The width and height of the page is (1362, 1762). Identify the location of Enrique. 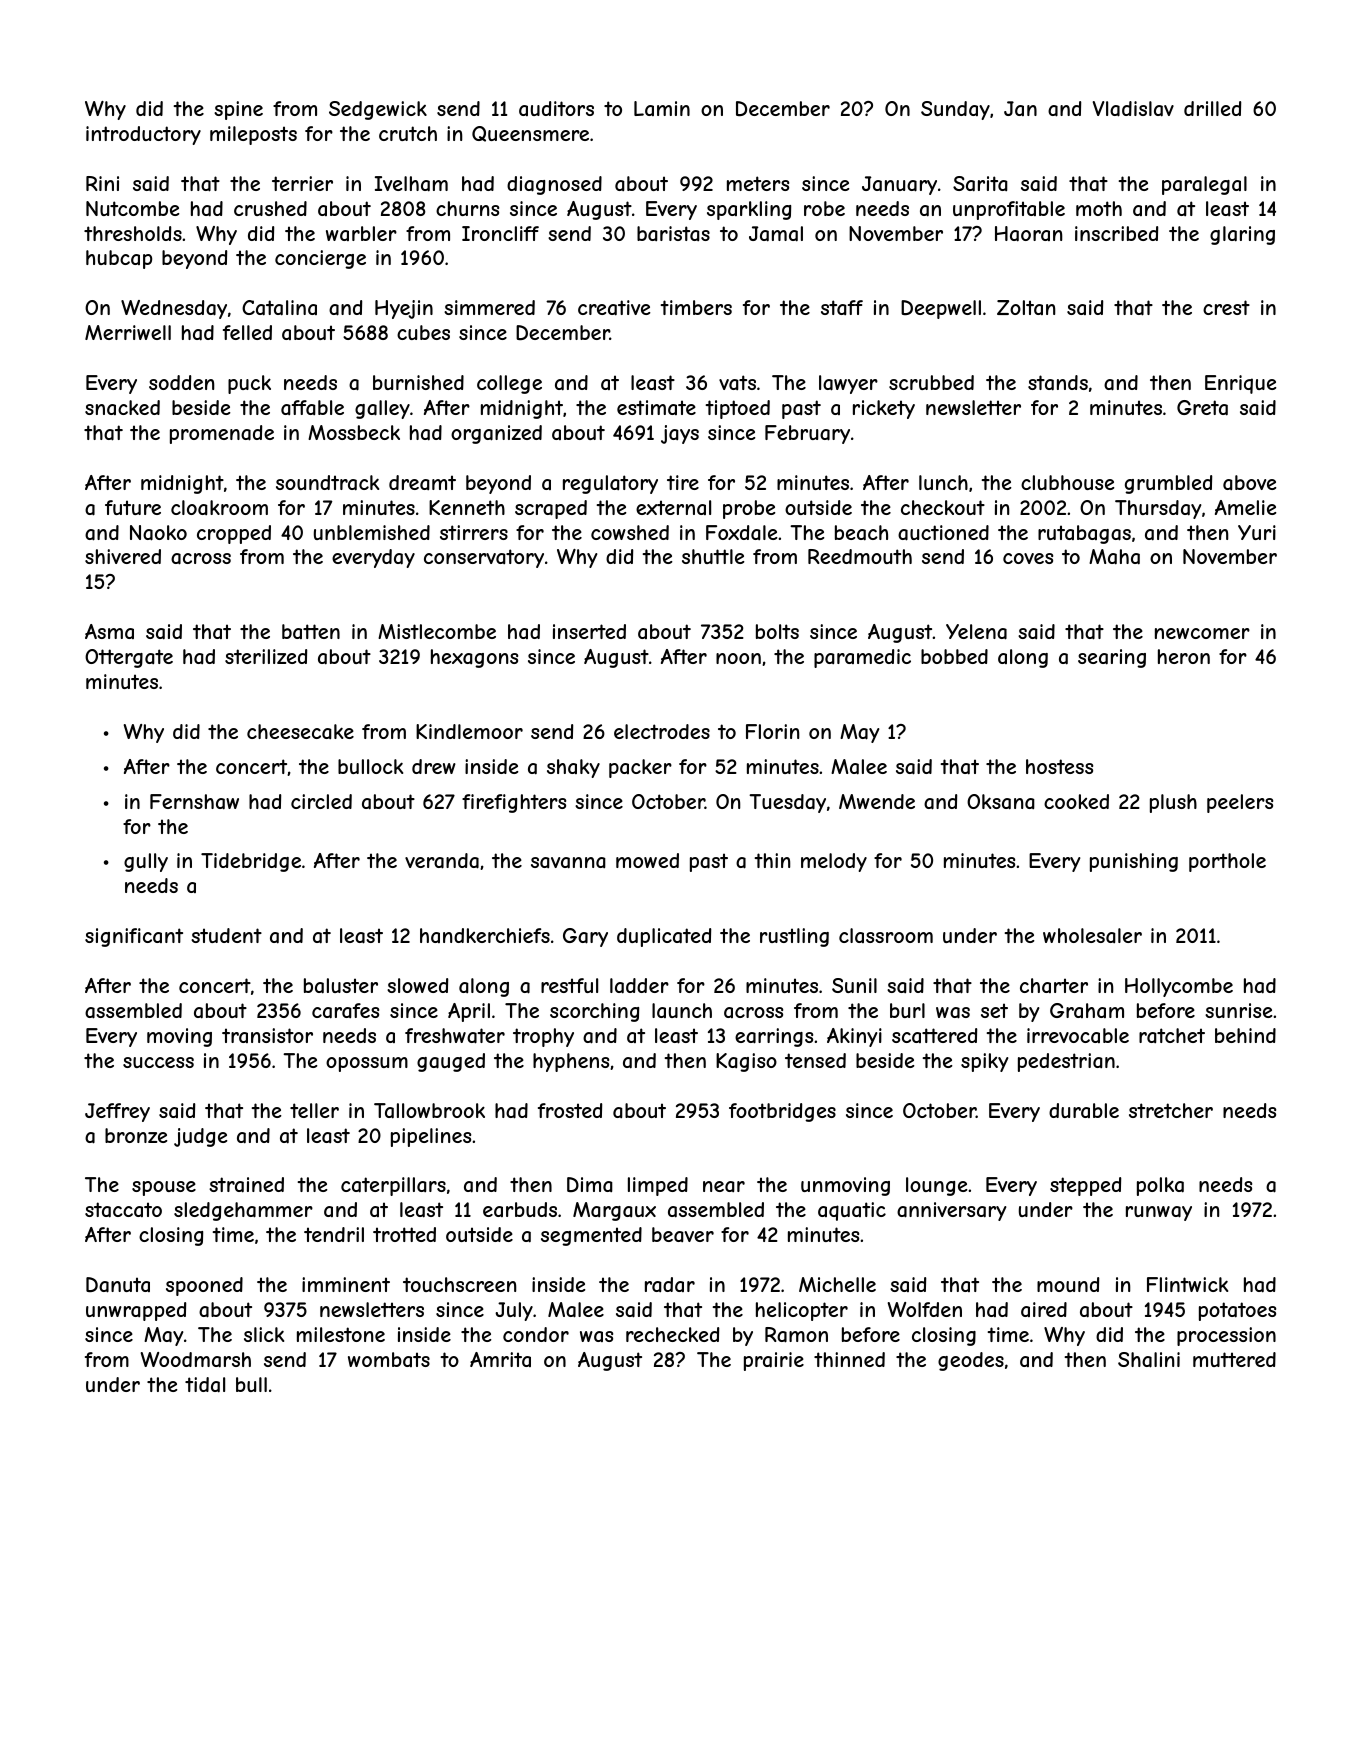
(1240, 384).
